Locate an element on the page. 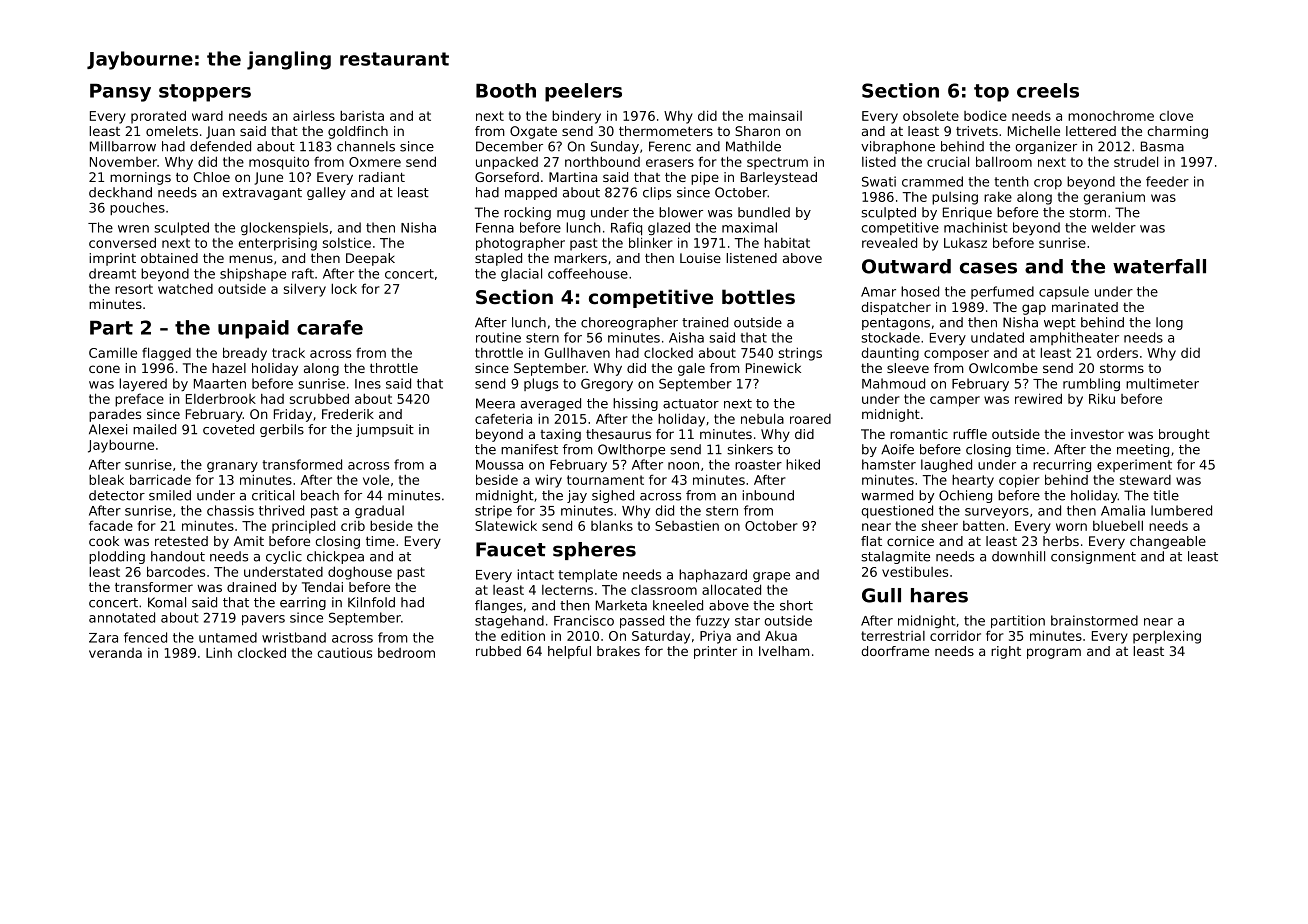  Pinewick is located at coordinates (773, 368).
